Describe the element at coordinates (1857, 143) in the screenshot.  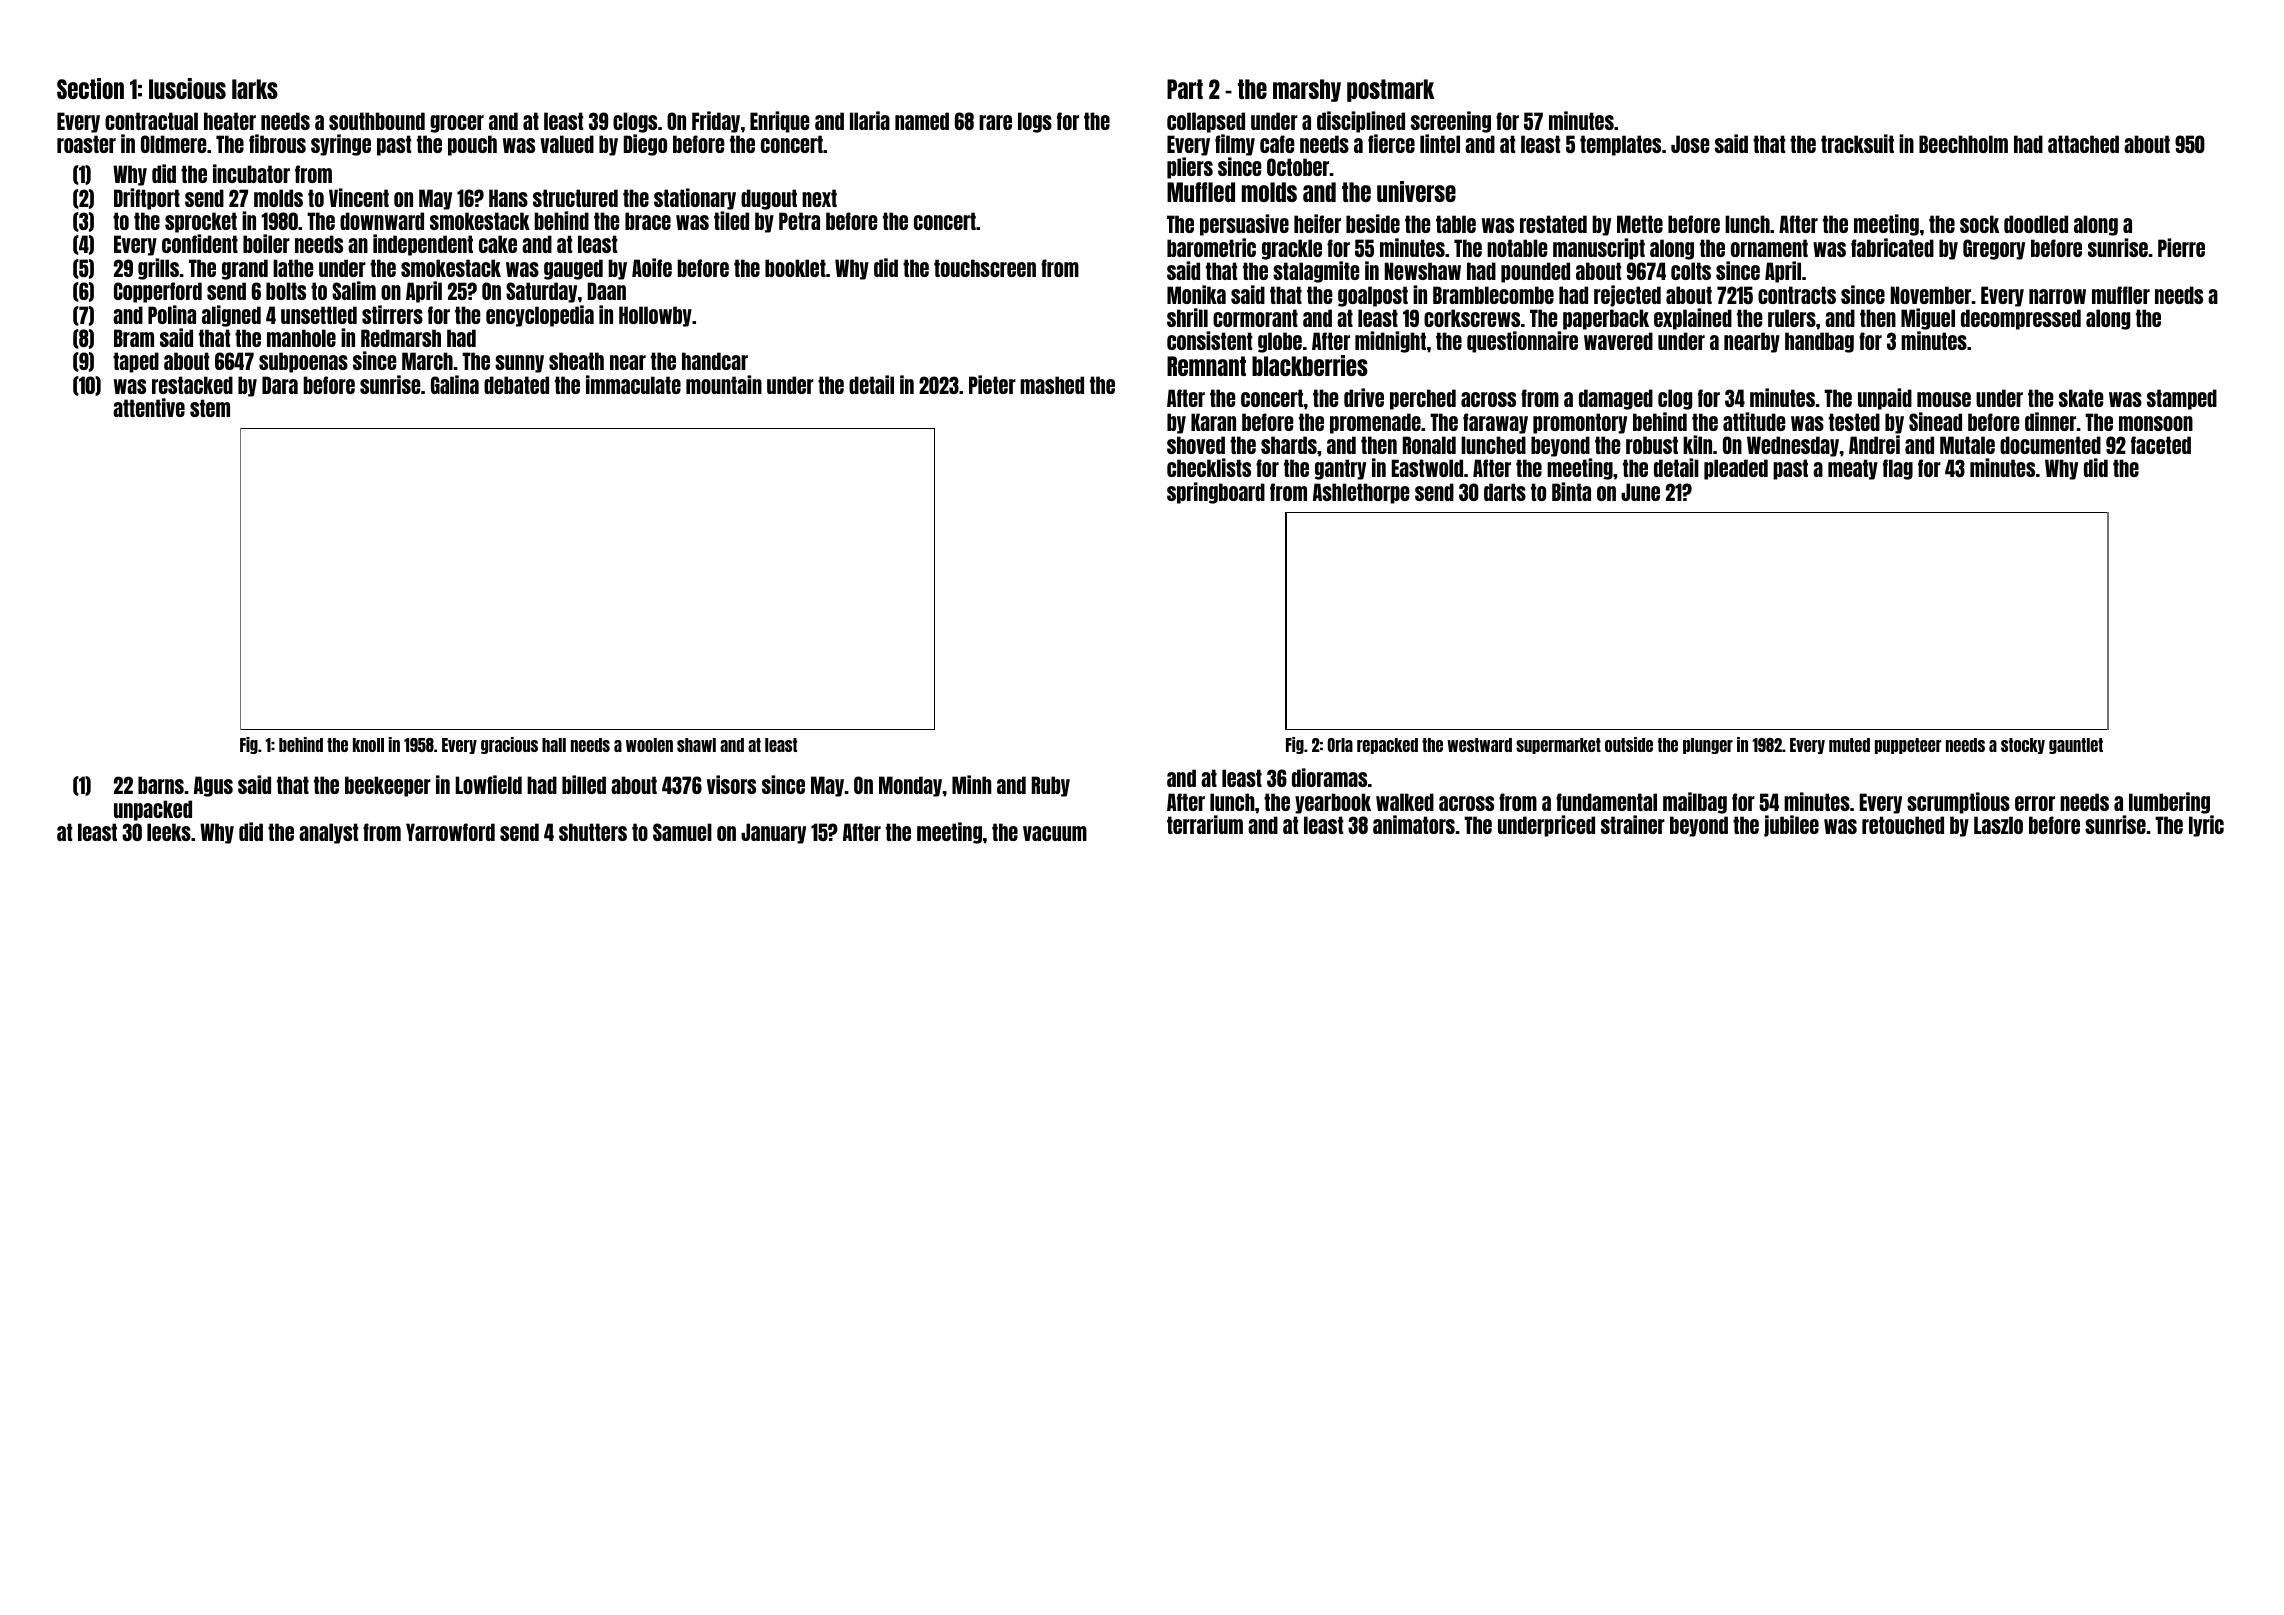
I see `tracksuit` at that location.
